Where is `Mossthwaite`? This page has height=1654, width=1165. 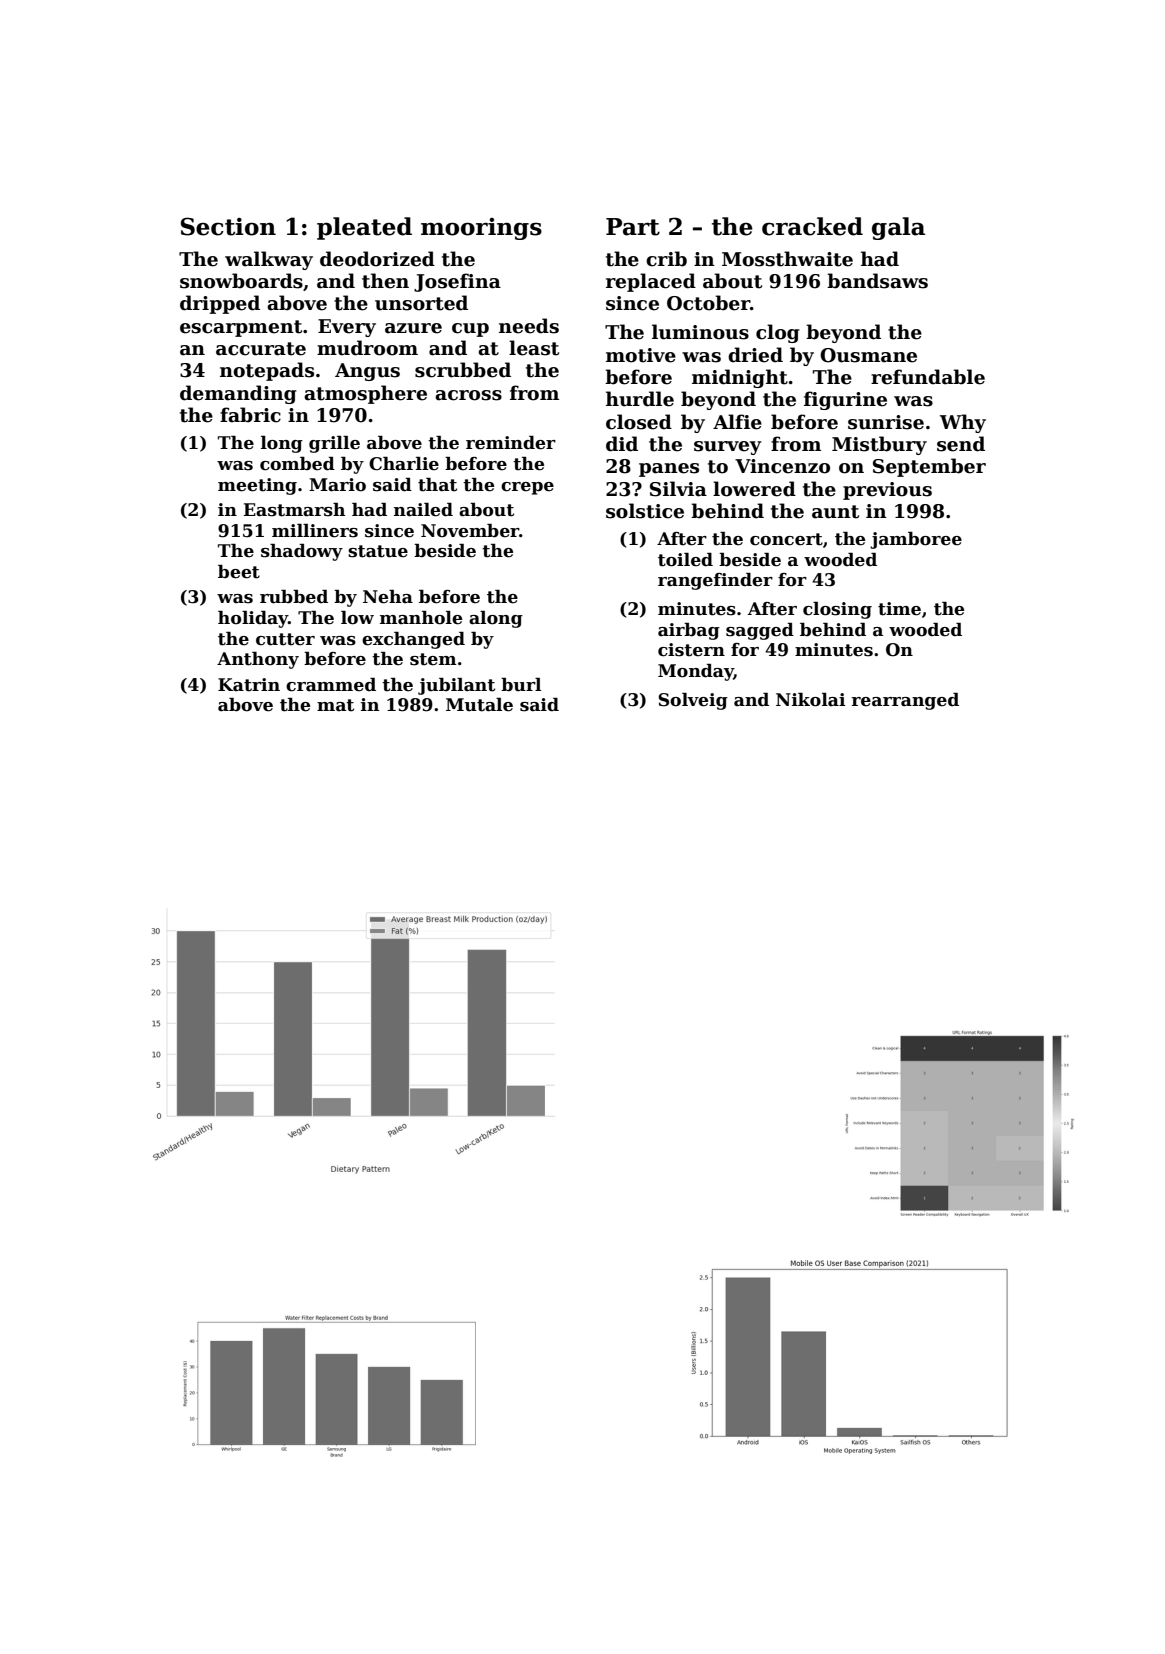 Mossthwaite is located at coordinates (787, 259).
